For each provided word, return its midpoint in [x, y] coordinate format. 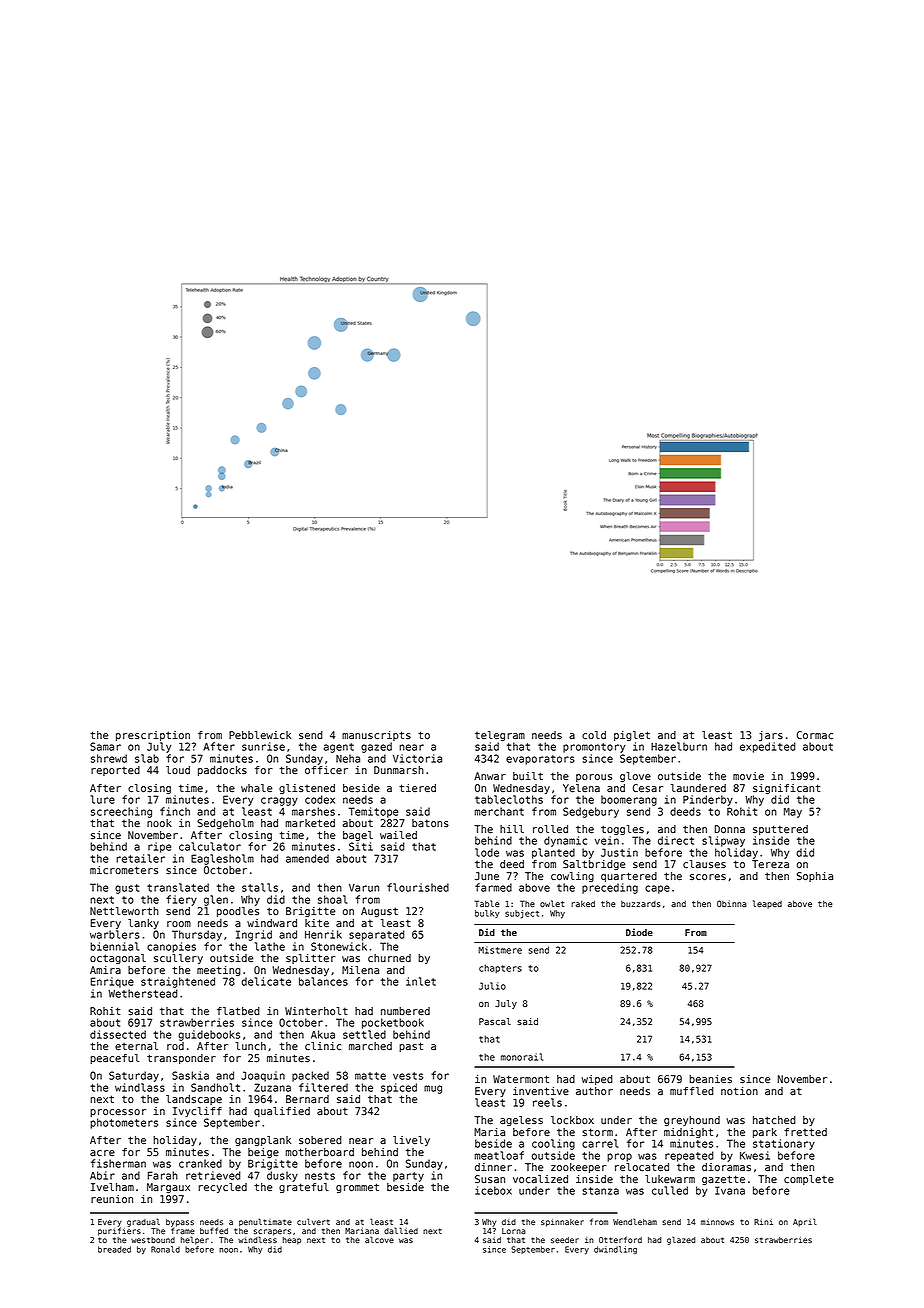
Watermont [521, 1079]
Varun [364, 888]
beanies [710, 1079]
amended [307, 858]
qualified [282, 1112]
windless [257, 1239]
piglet [632, 736]
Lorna [514, 1231]
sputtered [780, 830]
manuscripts [376, 736]
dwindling [615, 1250]
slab [147, 758]
